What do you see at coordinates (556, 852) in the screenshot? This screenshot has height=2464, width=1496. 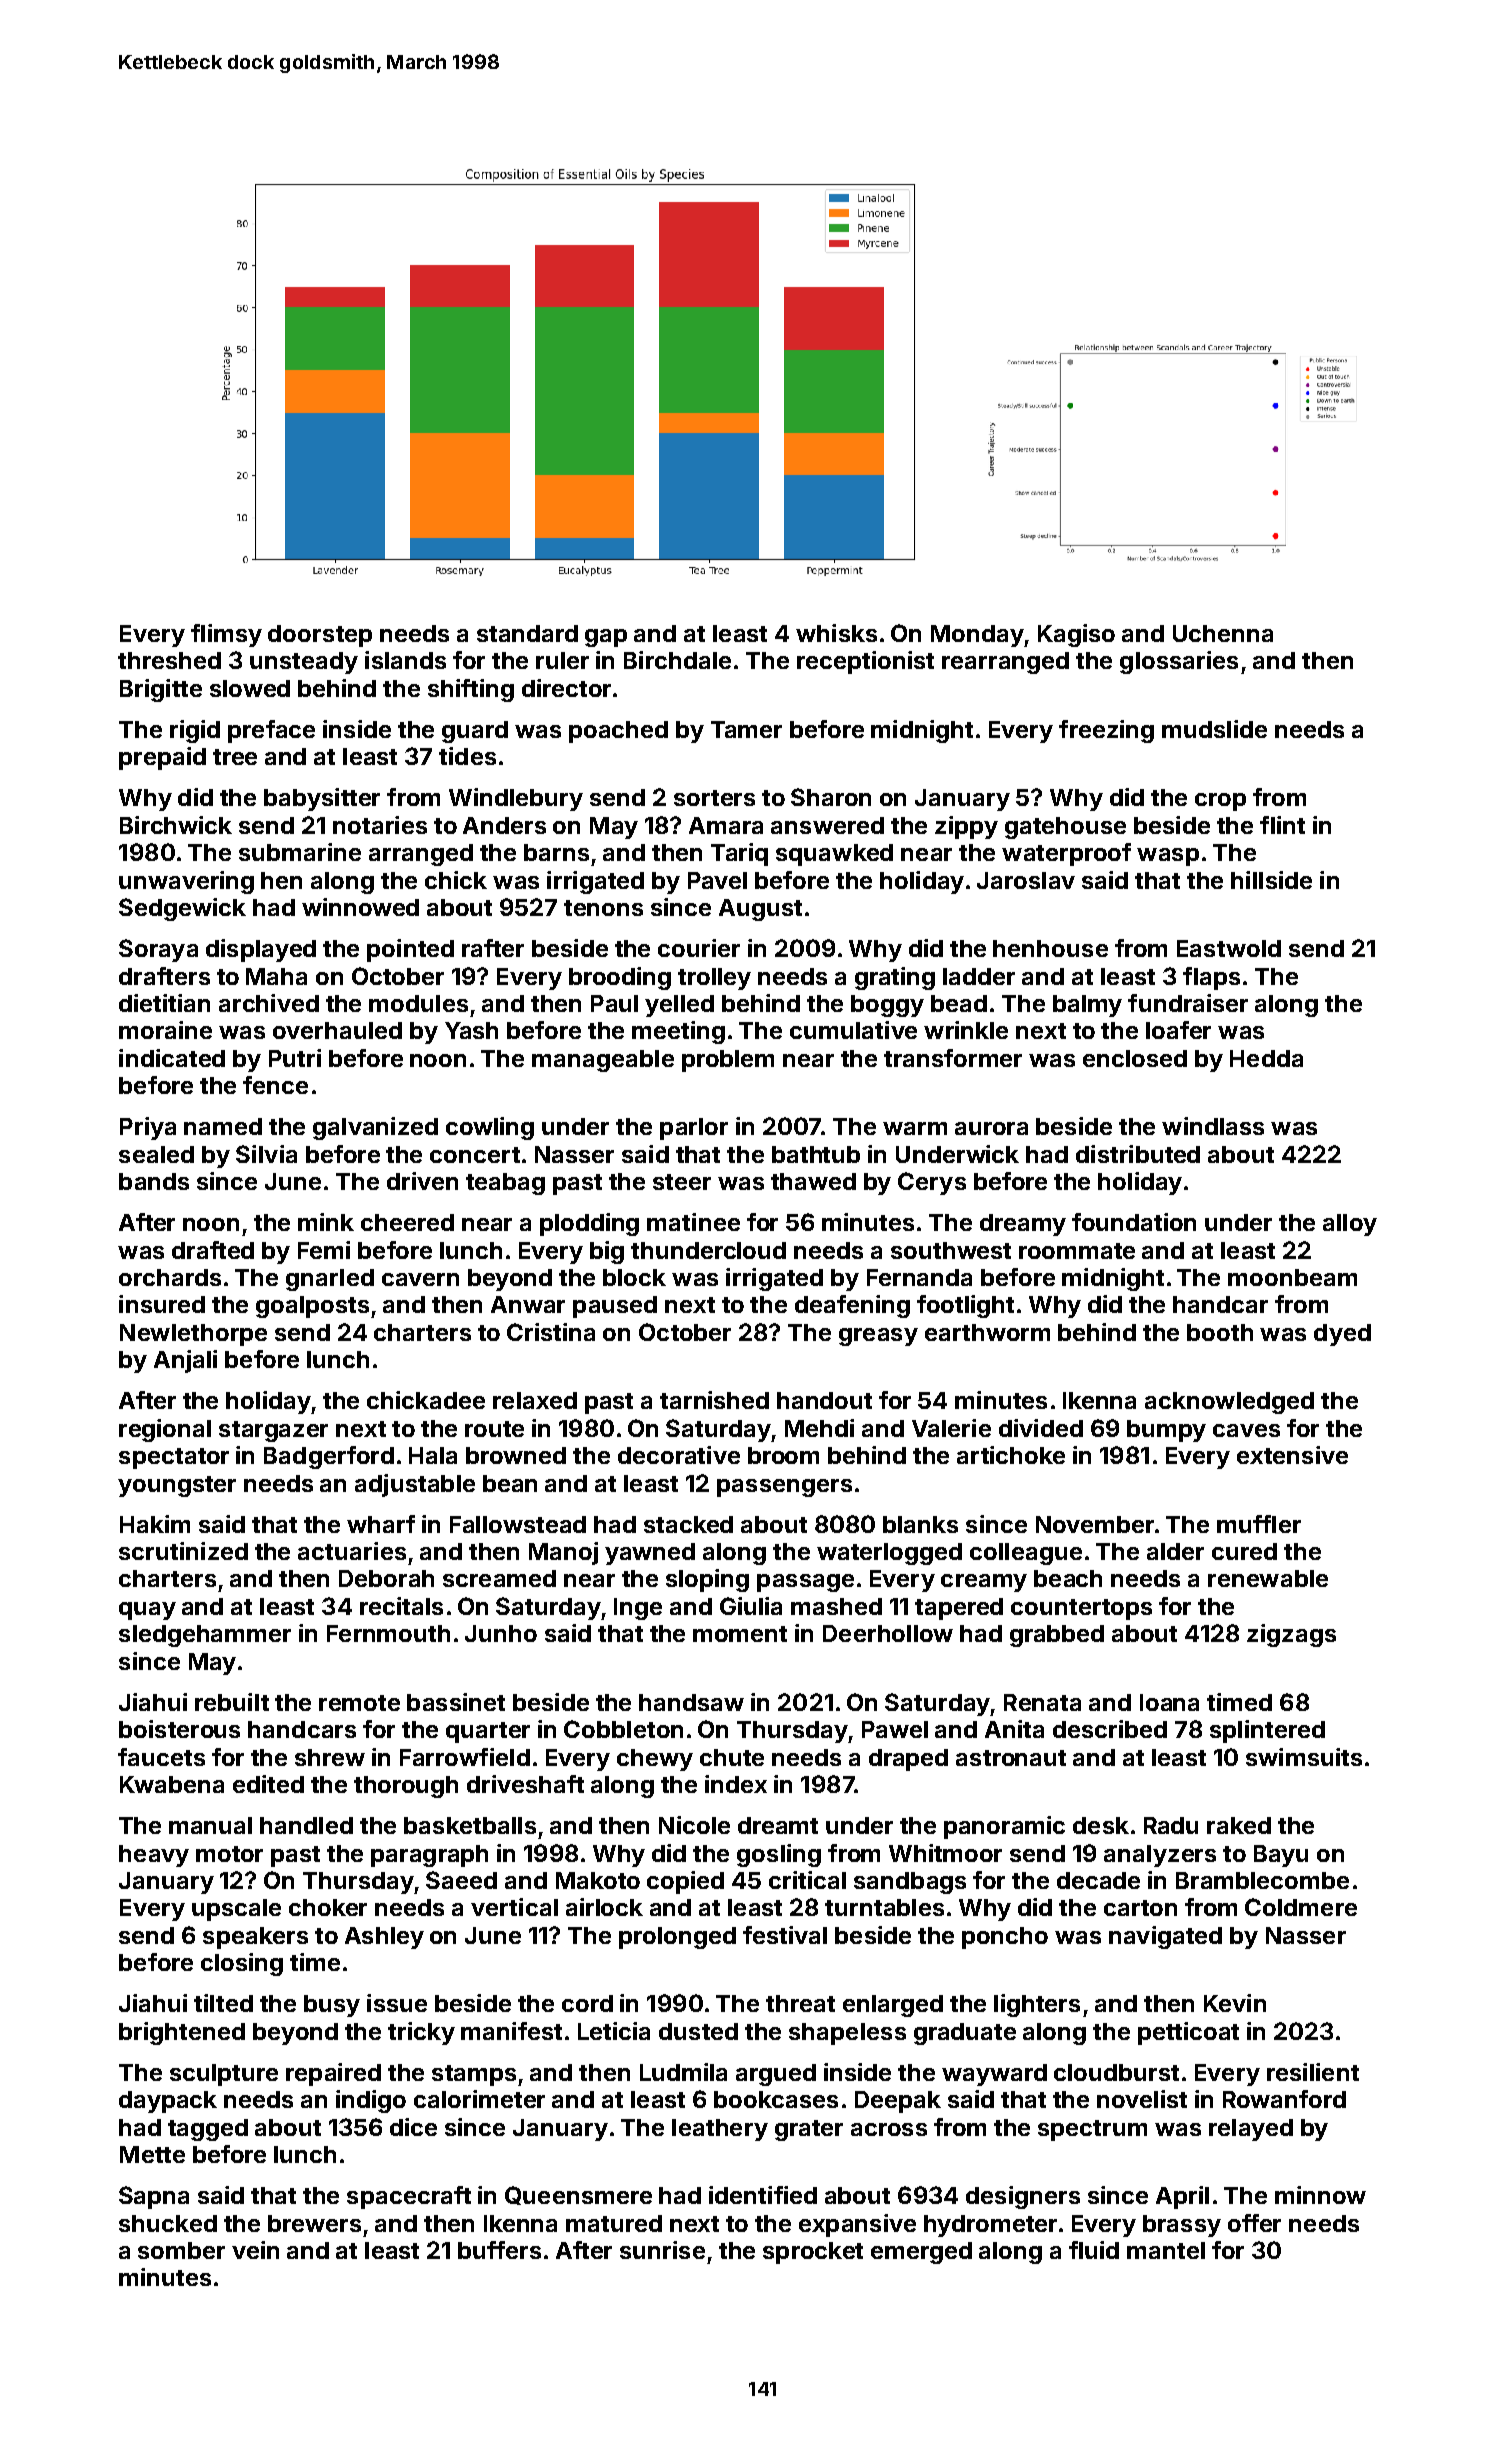 I see `barns` at bounding box center [556, 852].
